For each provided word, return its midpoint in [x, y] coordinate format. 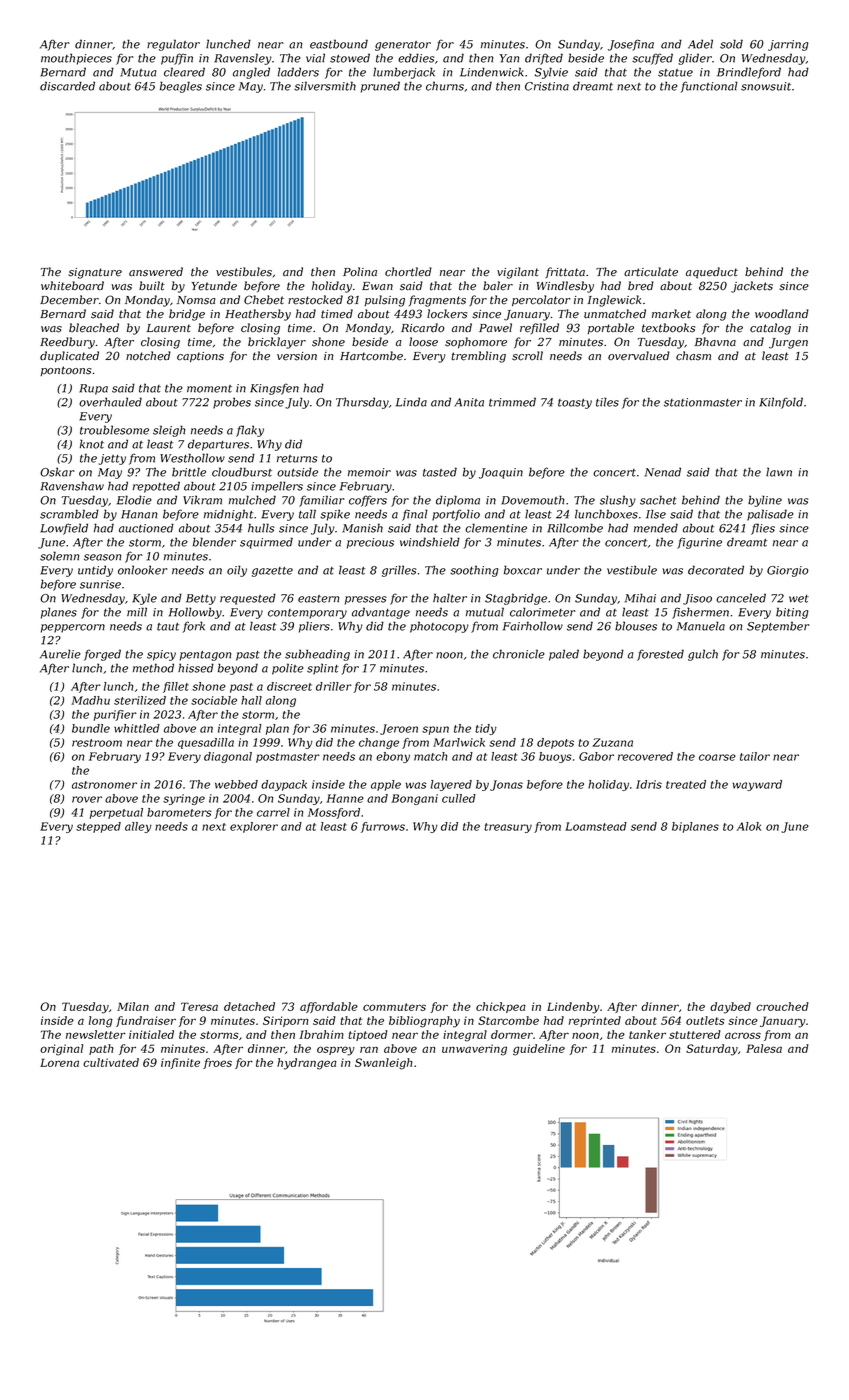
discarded [67, 86]
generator [403, 46]
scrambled [69, 514]
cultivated [111, 1062]
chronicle [519, 654]
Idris [649, 784]
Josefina [631, 45]
